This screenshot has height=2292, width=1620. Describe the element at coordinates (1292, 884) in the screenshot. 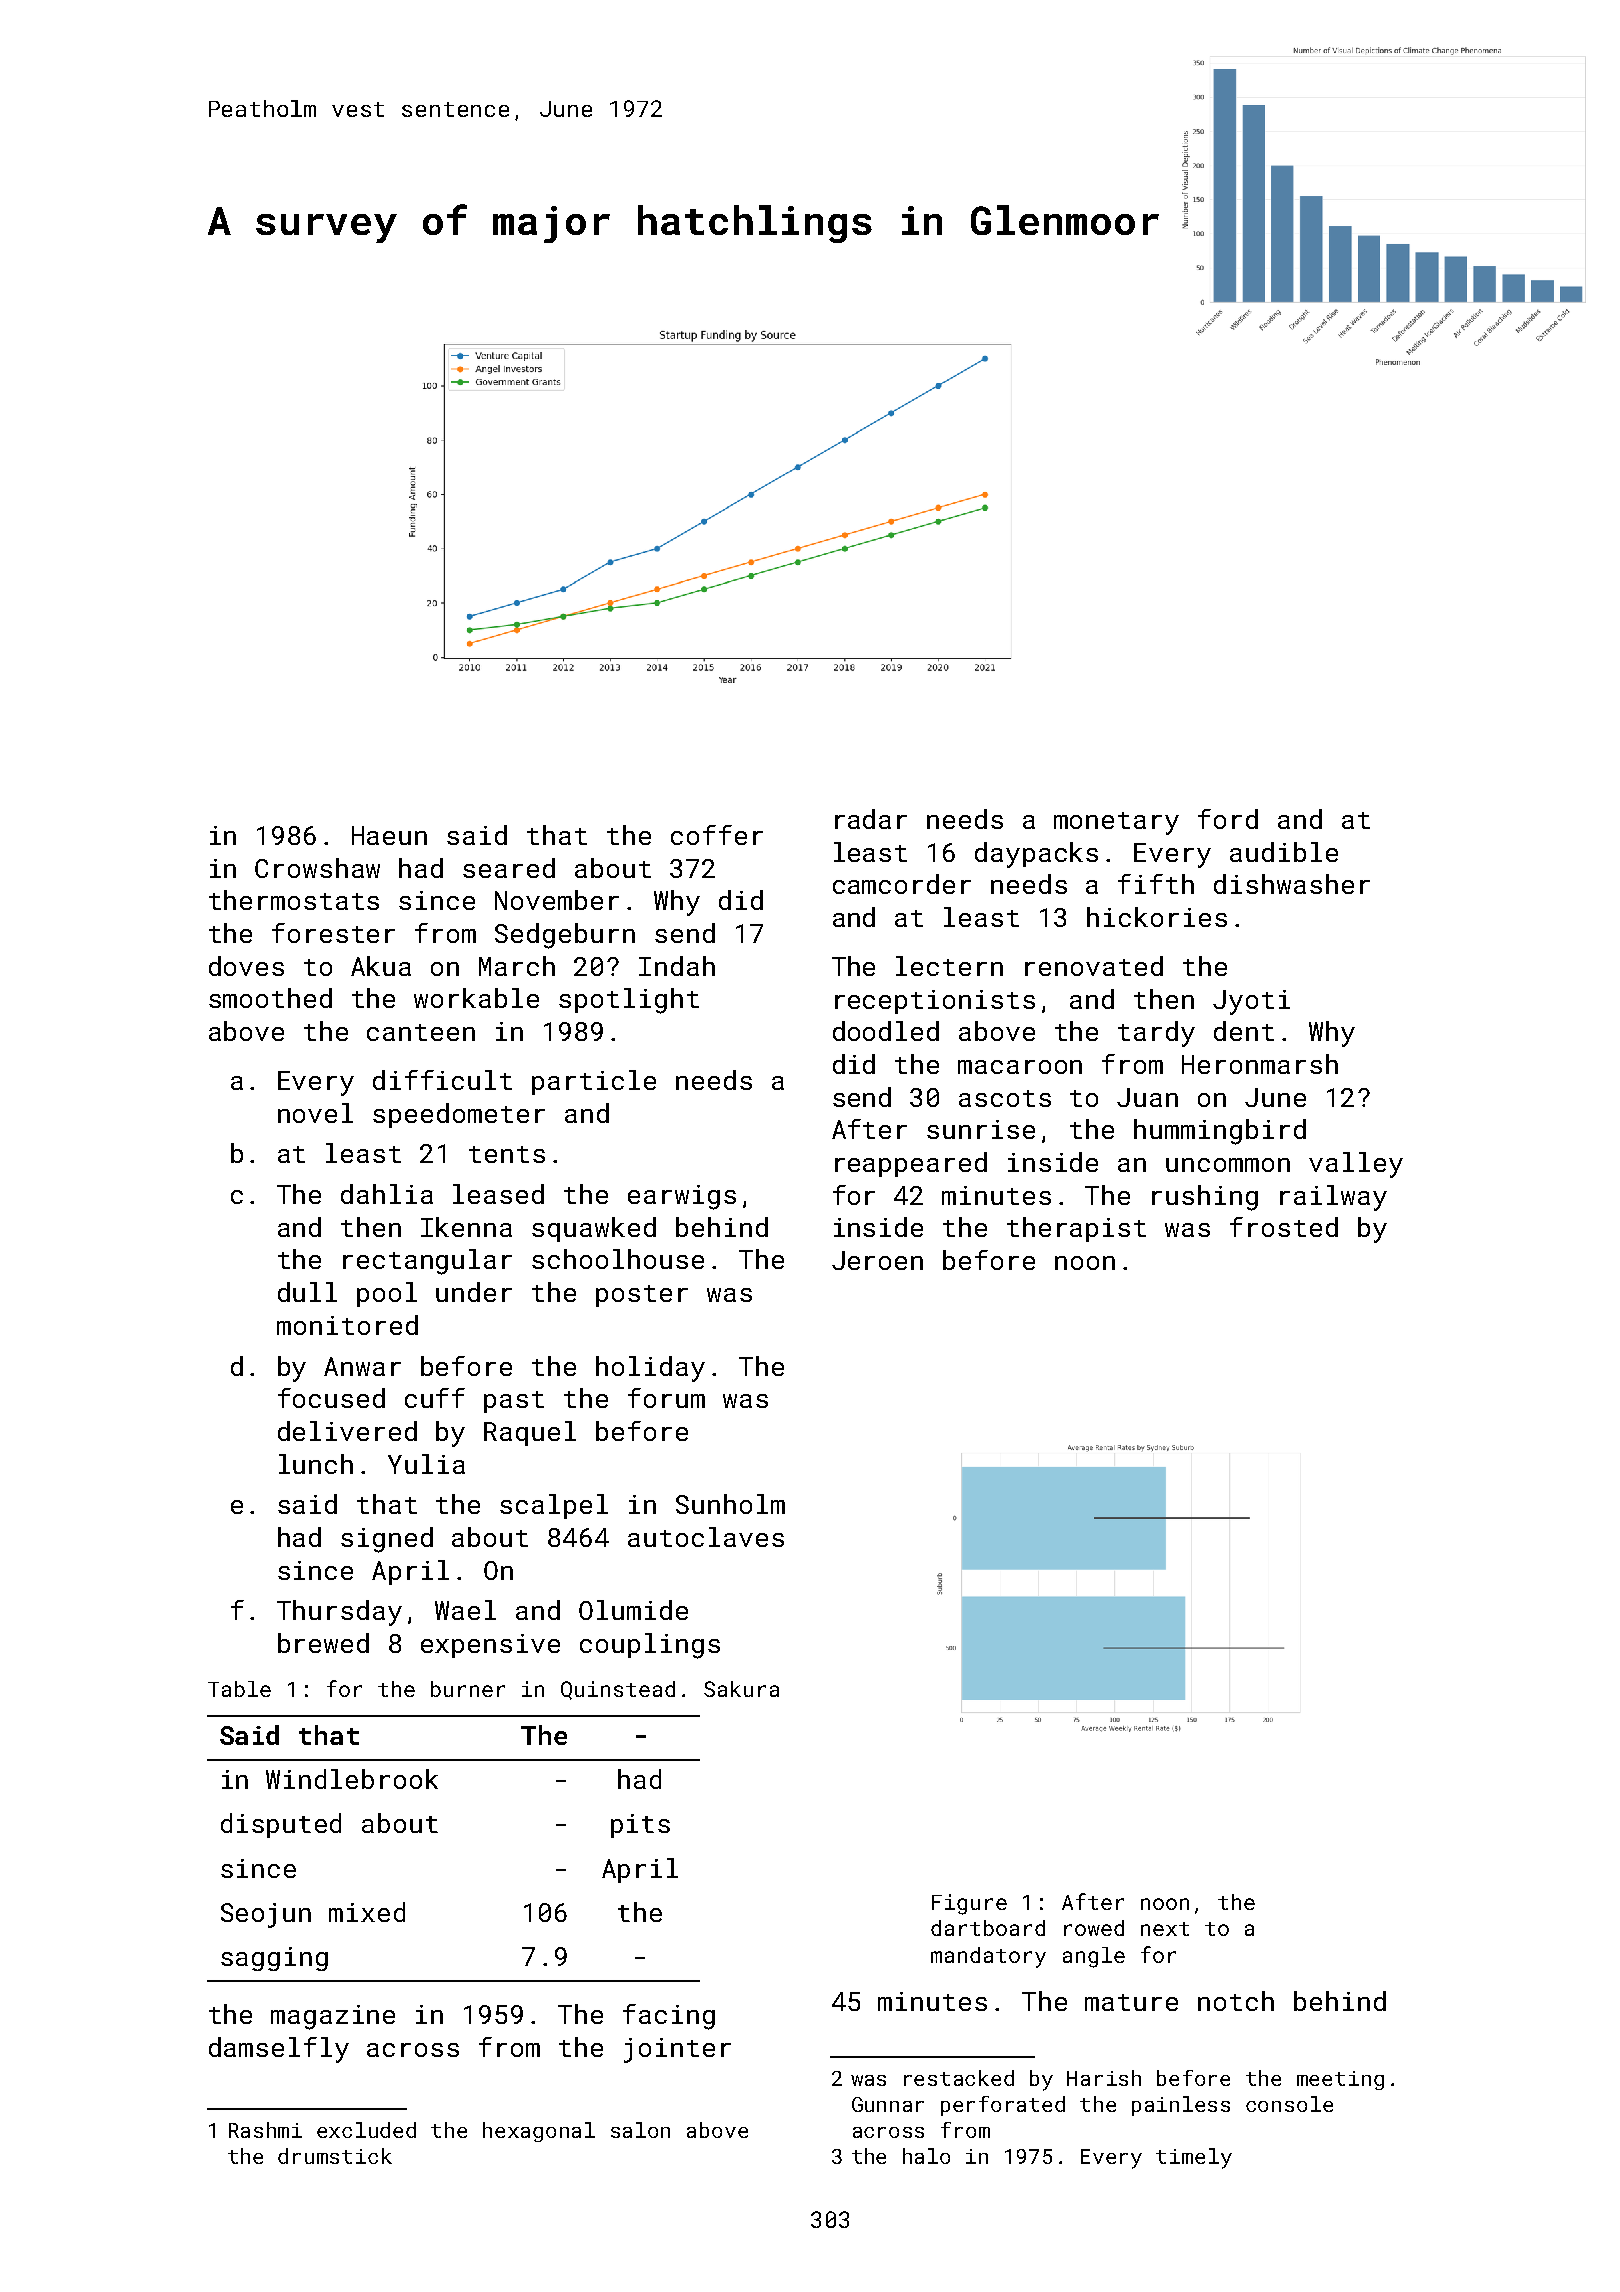

I see `dishwasher` at that location.
